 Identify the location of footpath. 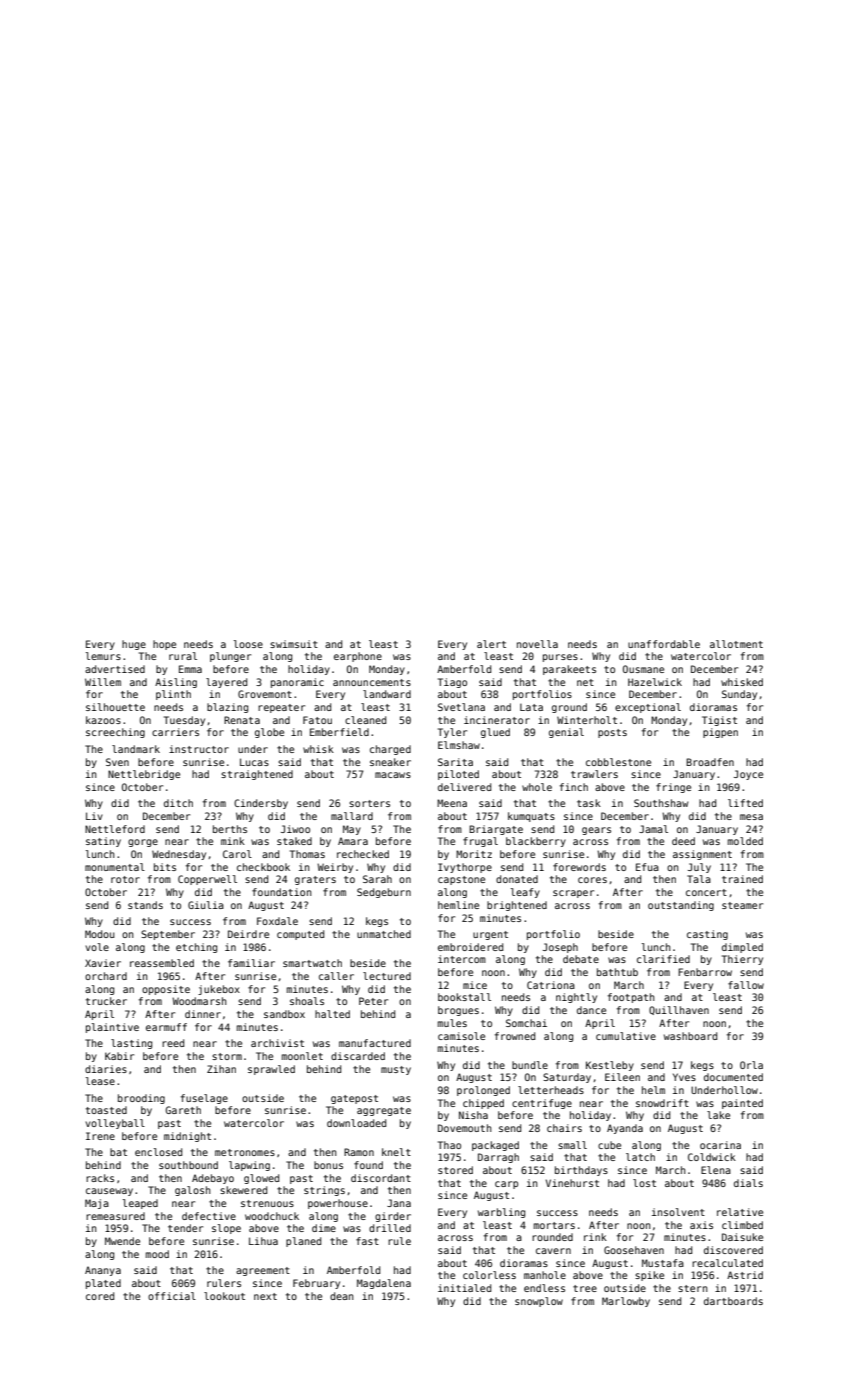
(631, 998).
